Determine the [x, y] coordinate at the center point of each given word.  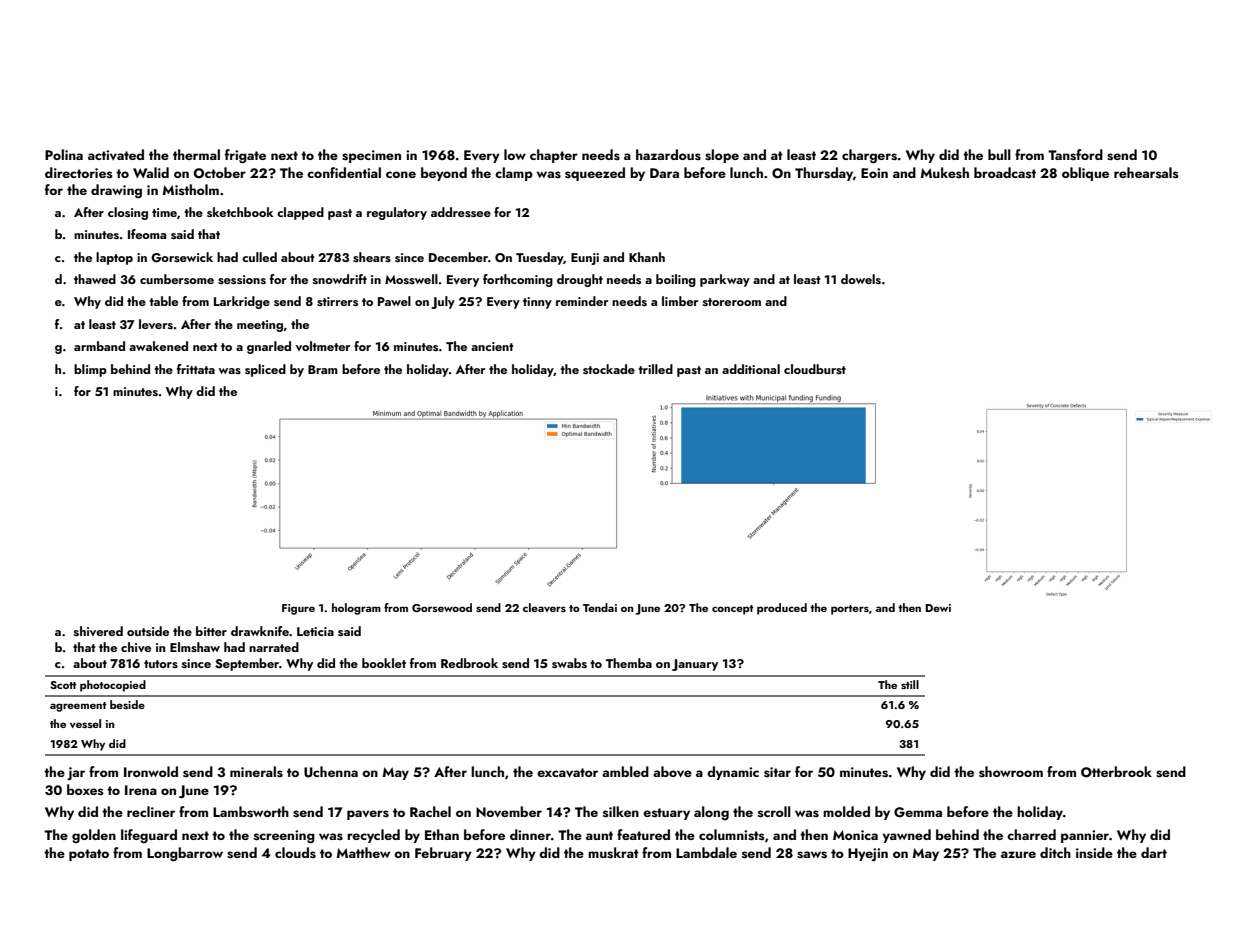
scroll [774, 812]
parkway [725, 280]
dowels [861, 279]
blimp [90, 370]
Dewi [938, 608]
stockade [609, 369]
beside [127, 704]
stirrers [337, 301]
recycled [373, 836]
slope [722, 156]
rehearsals [1146, 173]
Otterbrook [1116, 772]
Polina [64, 154]
